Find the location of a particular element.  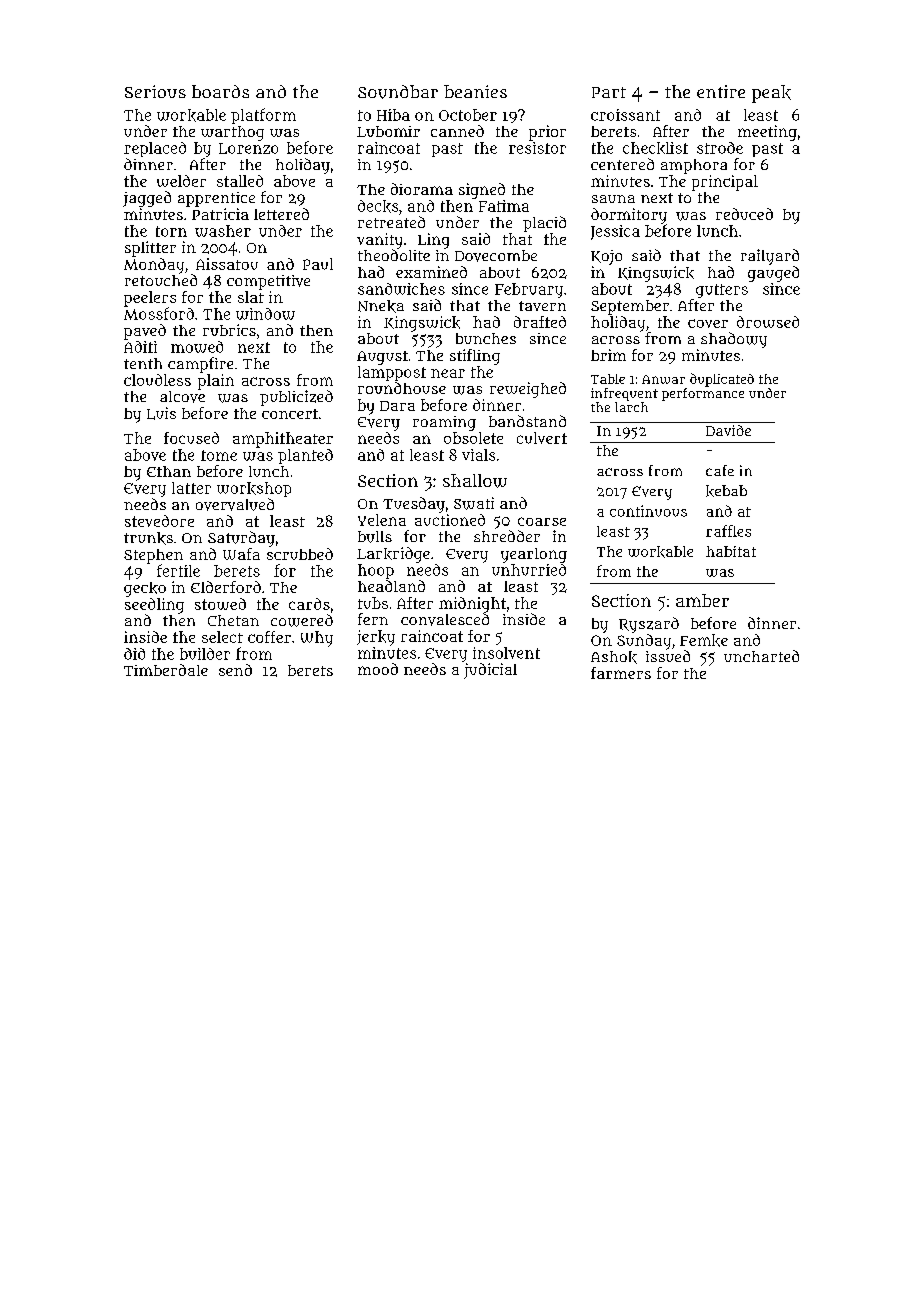

jagged is located at coordinates (147, 199).
